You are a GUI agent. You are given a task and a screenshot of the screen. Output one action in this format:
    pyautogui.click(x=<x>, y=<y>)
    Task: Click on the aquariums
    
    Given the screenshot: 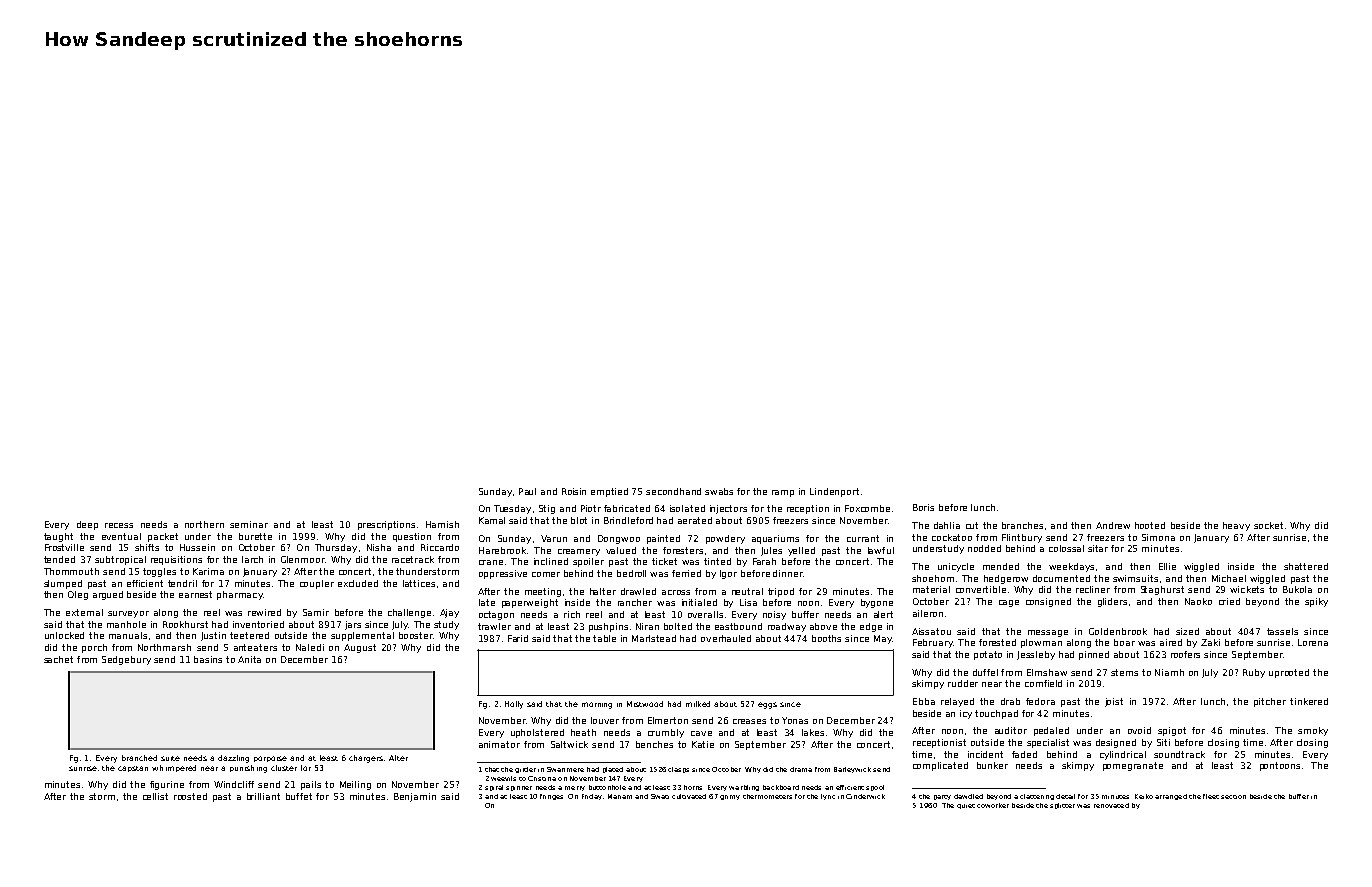 What is the action you would take?
    pyautogui.click(x=775, y=539)
